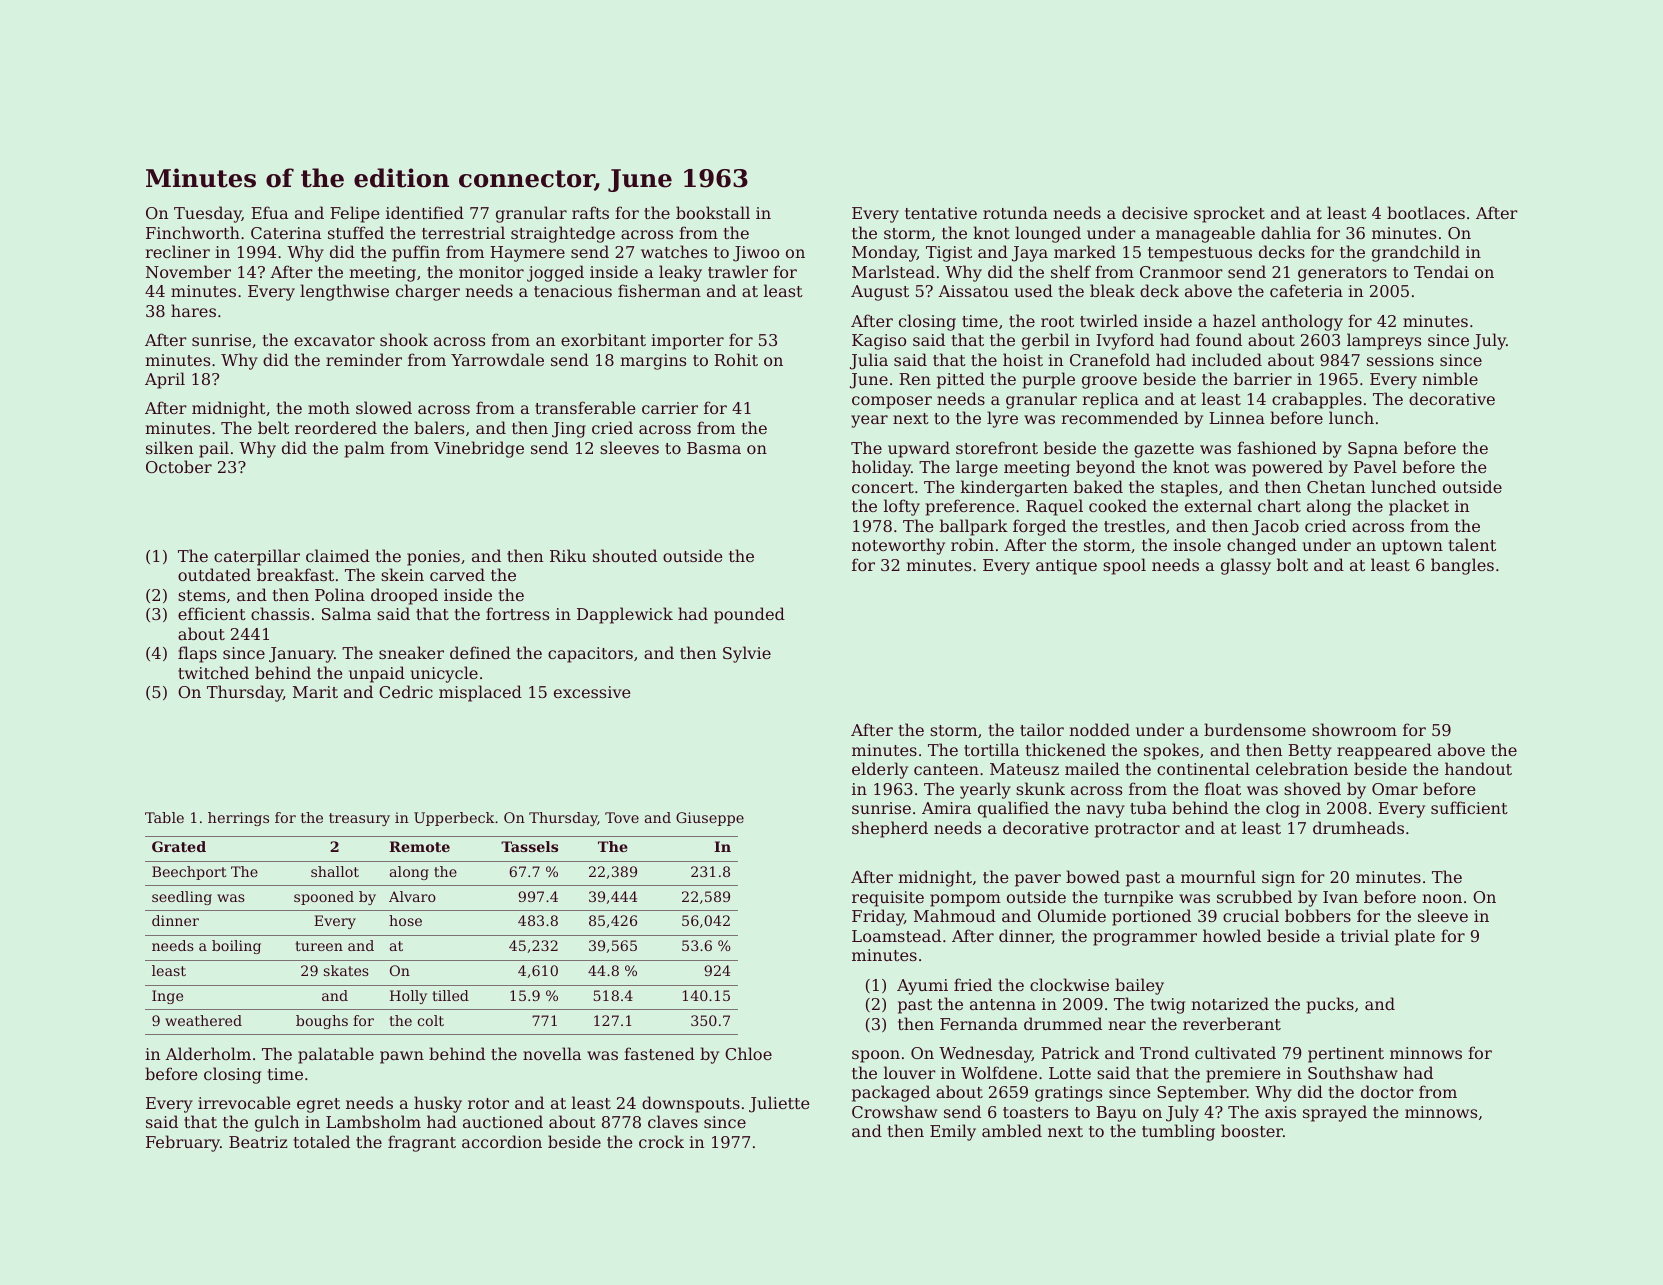  Describe the element at coordinates (1478, 768) in the page. I see `handout` at that location.
